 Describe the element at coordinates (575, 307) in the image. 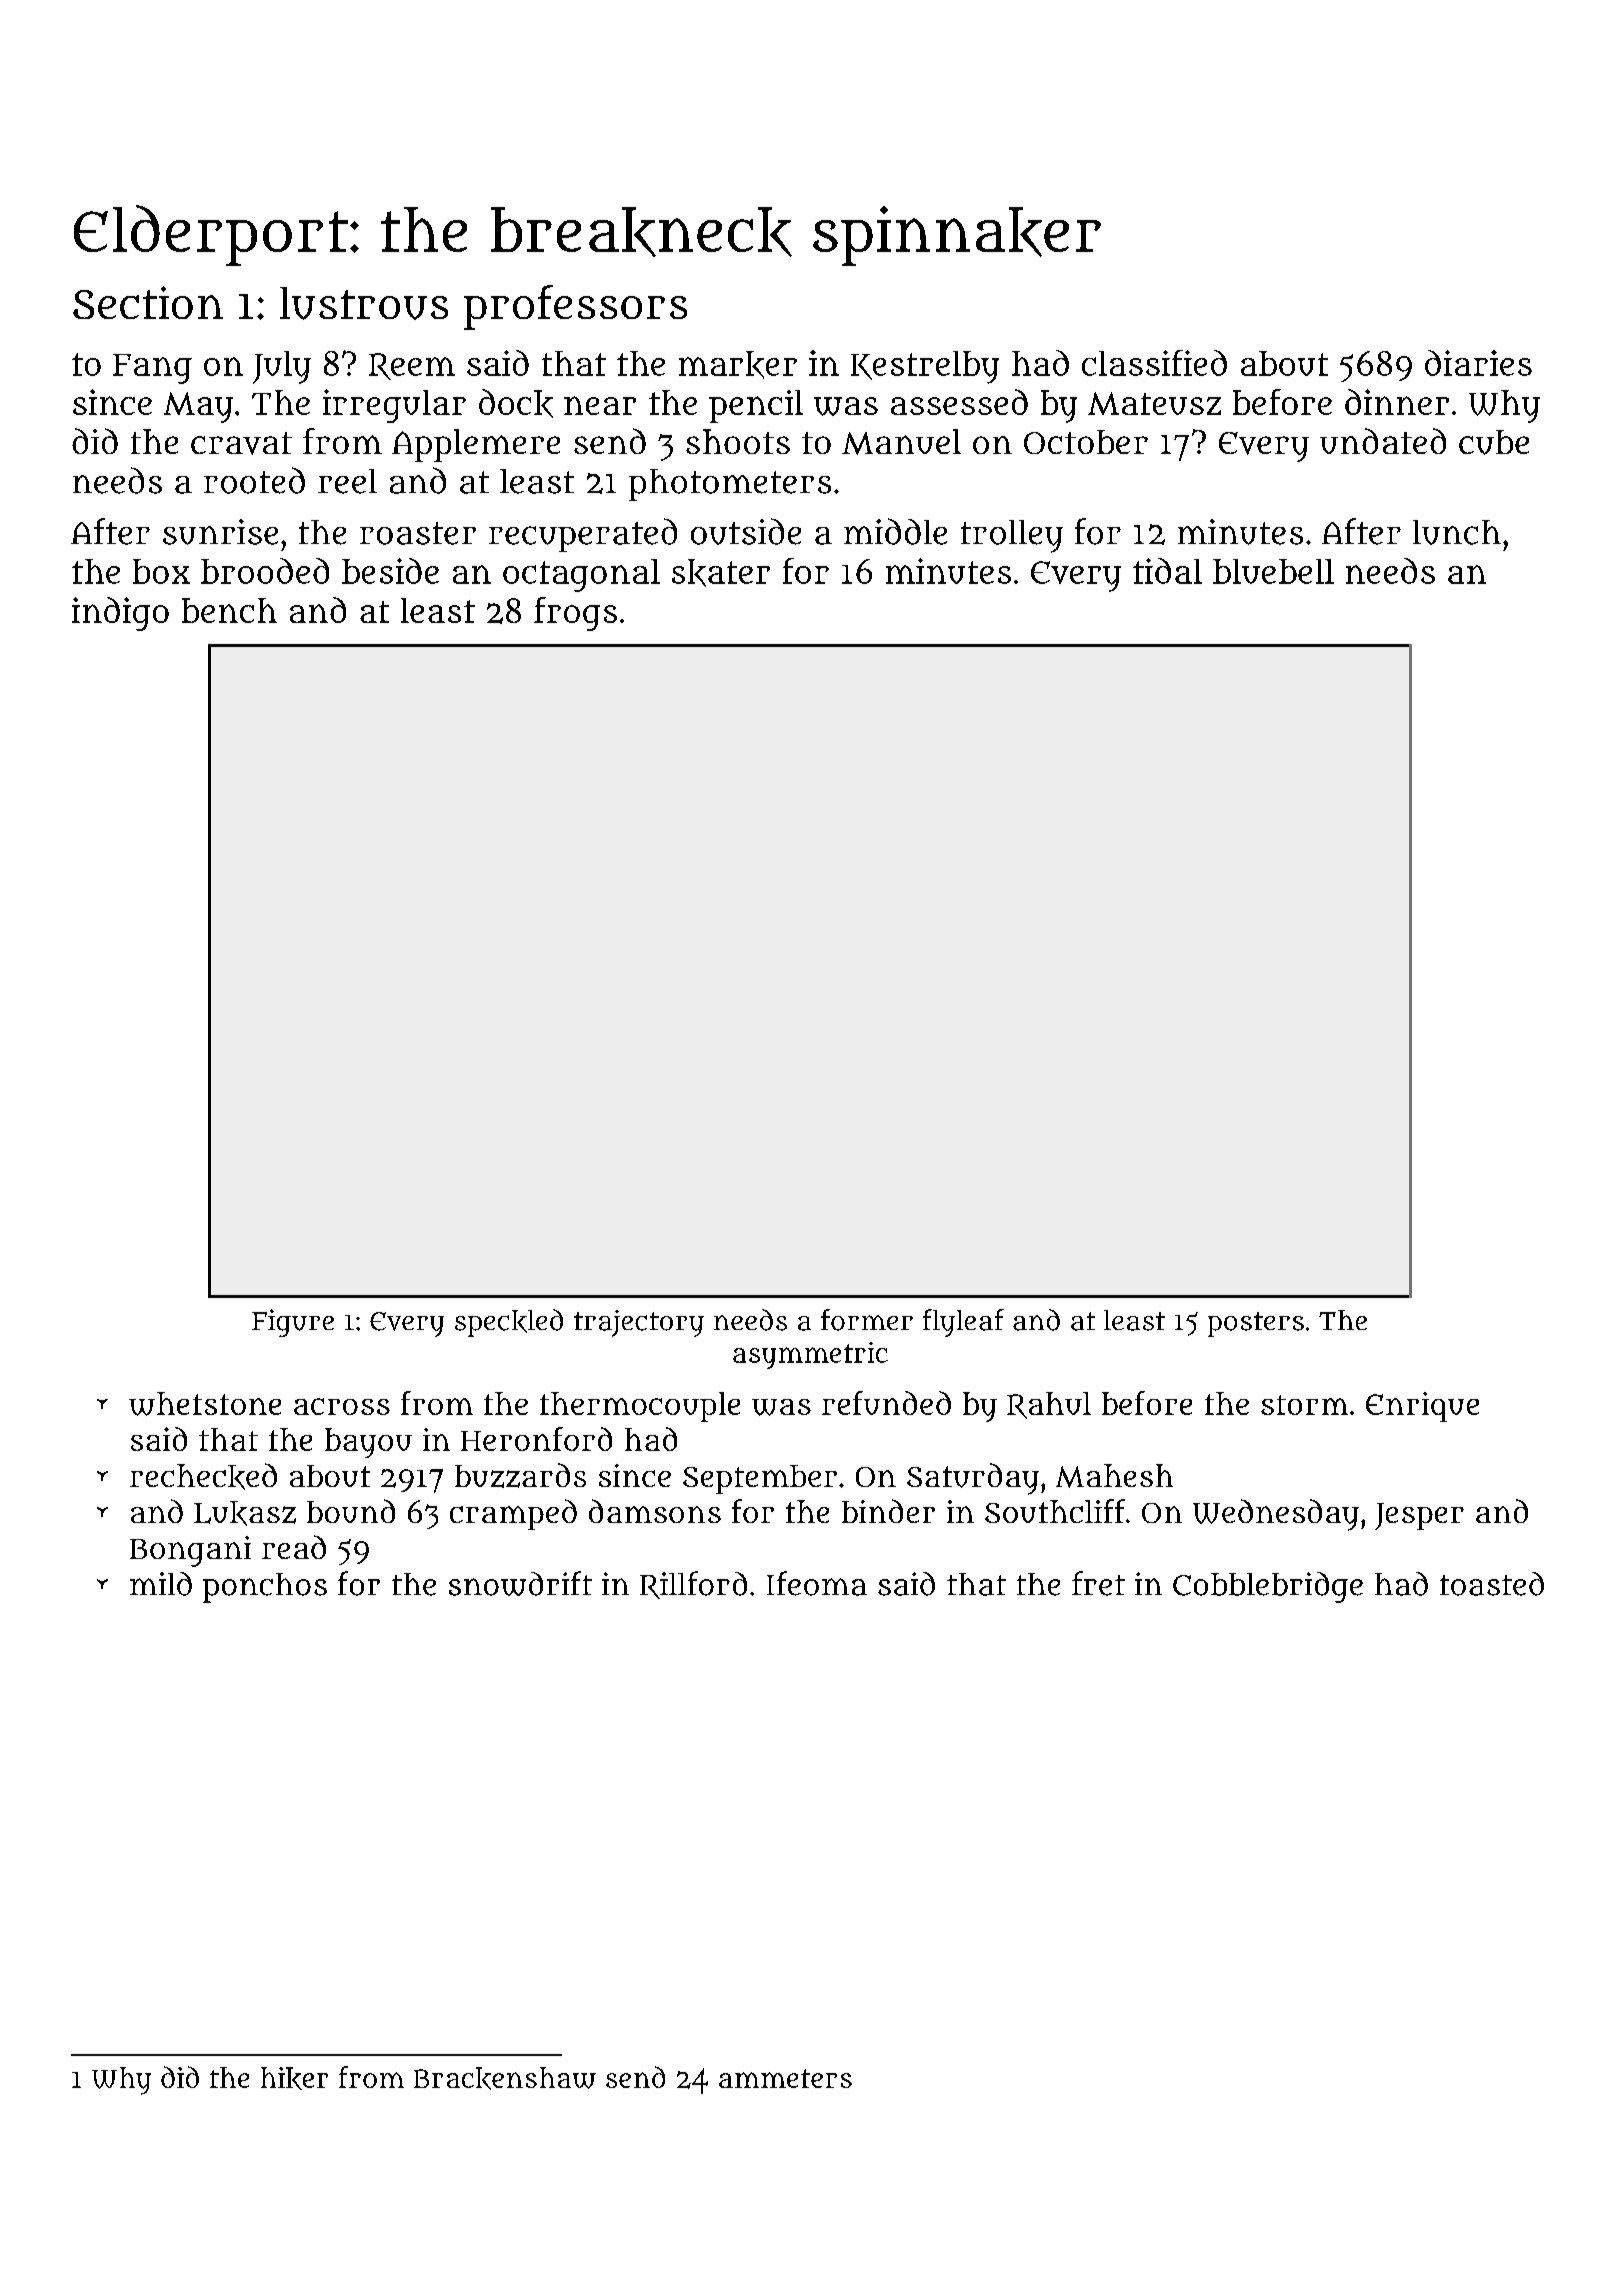

I see `professors` at that location.
